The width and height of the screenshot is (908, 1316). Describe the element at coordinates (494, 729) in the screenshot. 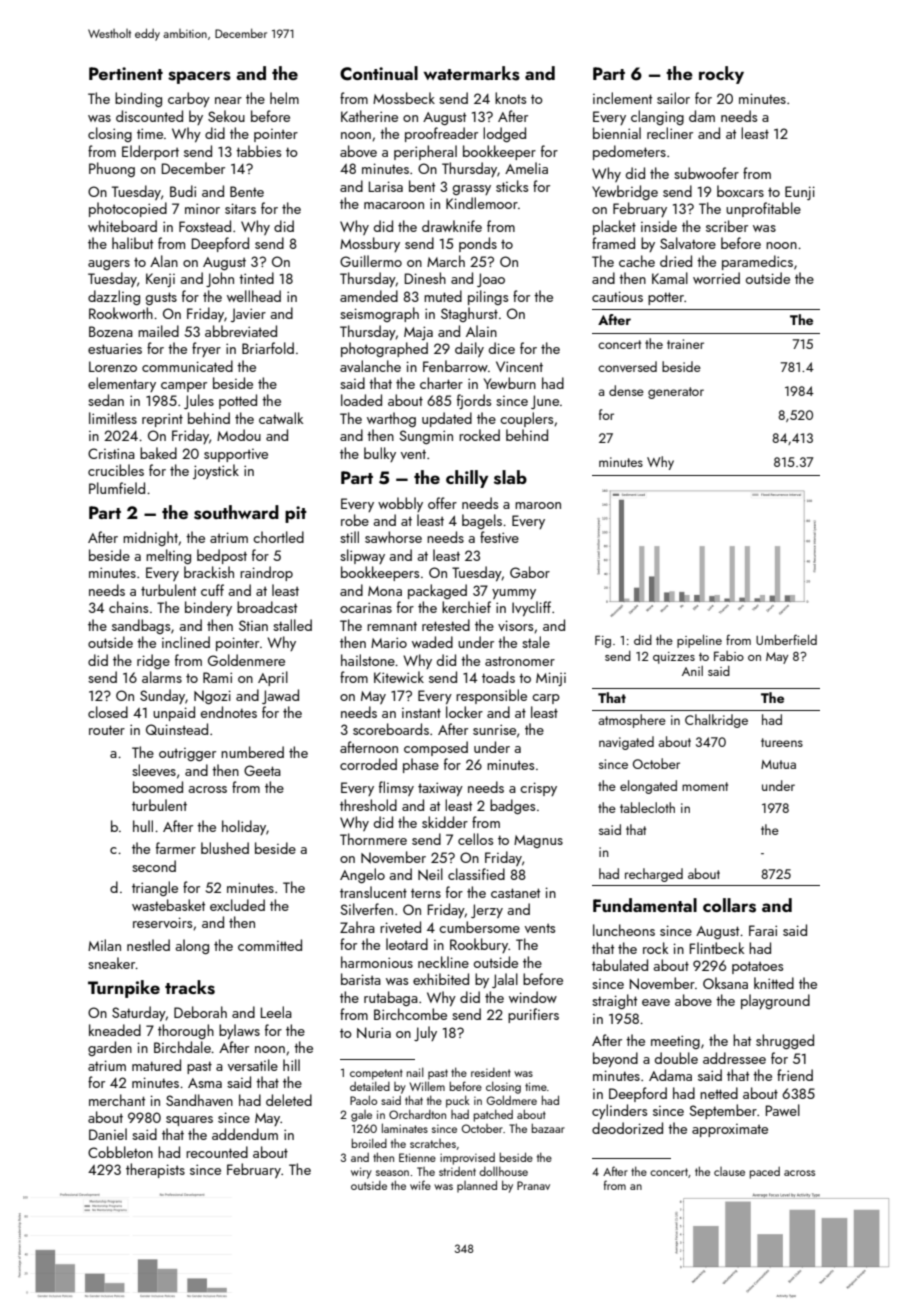

I see `sunrise` at that location.
